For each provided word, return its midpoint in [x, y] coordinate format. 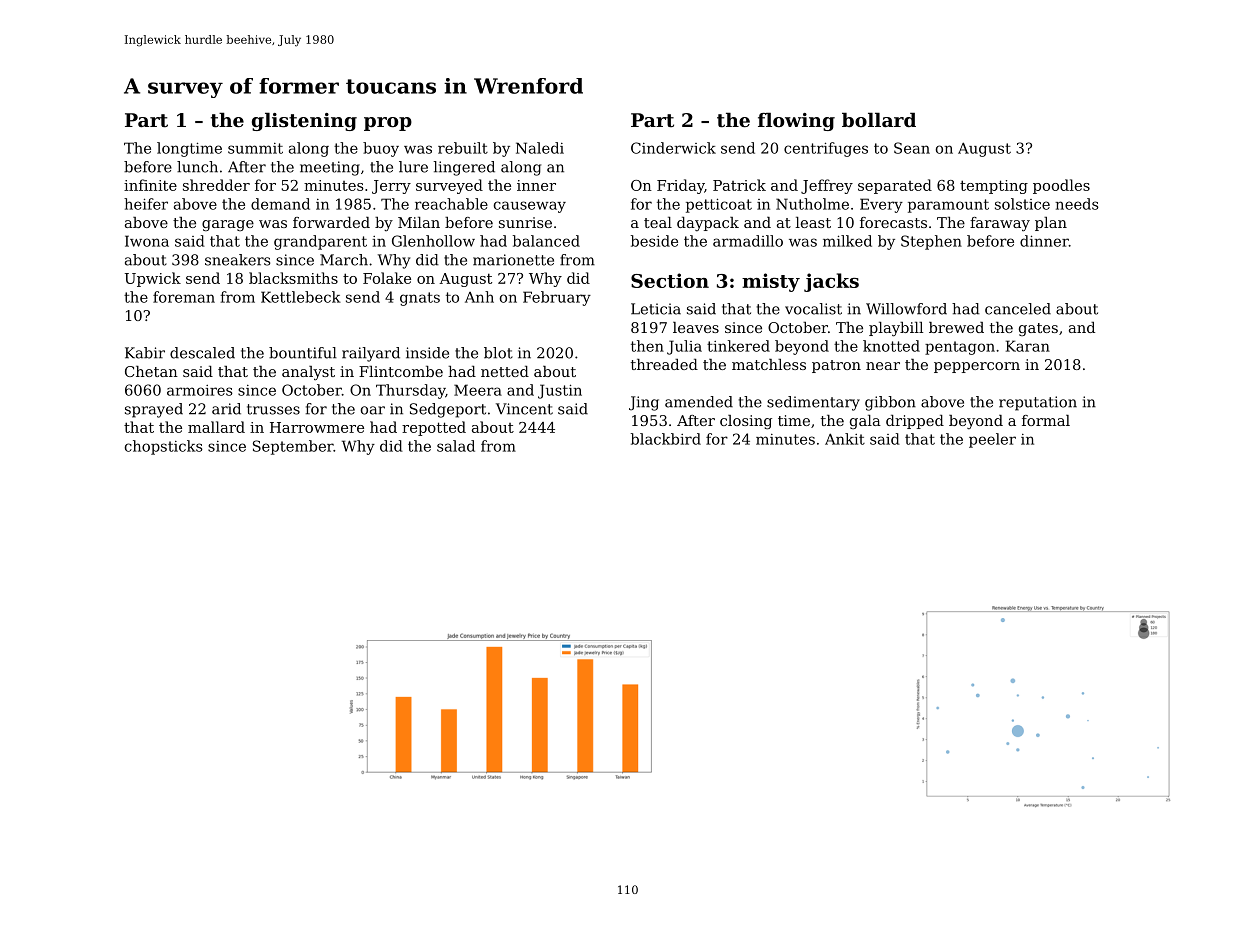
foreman [184, 297]
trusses [273, 409]
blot [498, 353]
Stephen [931, 242]
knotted [891, 346]
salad [456, 446]
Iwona [147, 241]
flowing [796, 121]
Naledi [540, 148]
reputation [1038, 403]
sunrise [525, 222]
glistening [304, 121]
